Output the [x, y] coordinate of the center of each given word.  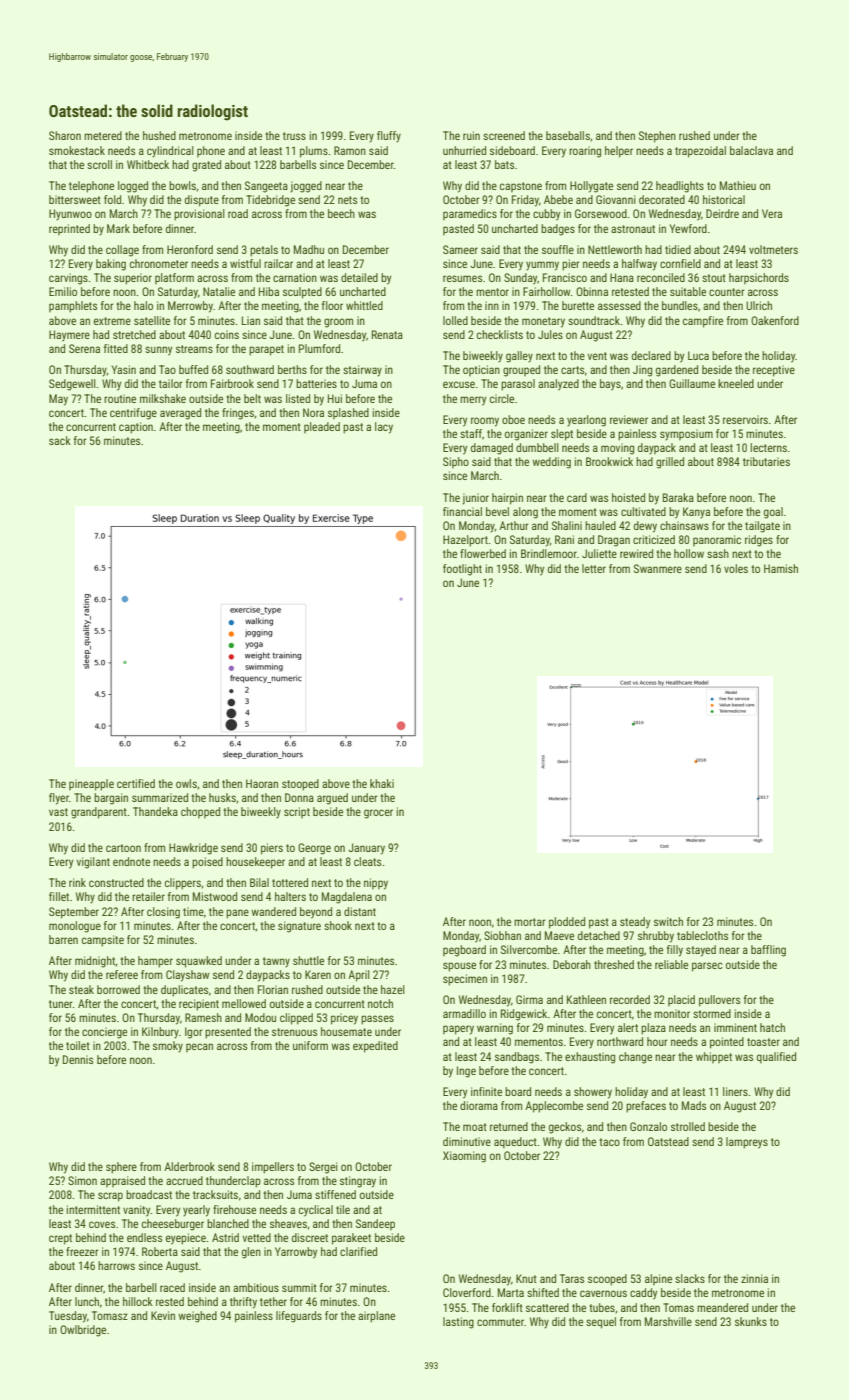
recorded [630, 999]
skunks [751, 1321]
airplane [376, 1317]
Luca [698, 355]
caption [136, 428]
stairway [362, 371]
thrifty [243, 1303]
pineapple [91, 785]
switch [668, 921]
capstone [521, 187]
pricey [344, 1019]
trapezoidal [700, 152]
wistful [245, 263]
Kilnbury [160, 1033]
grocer [378, 814]
